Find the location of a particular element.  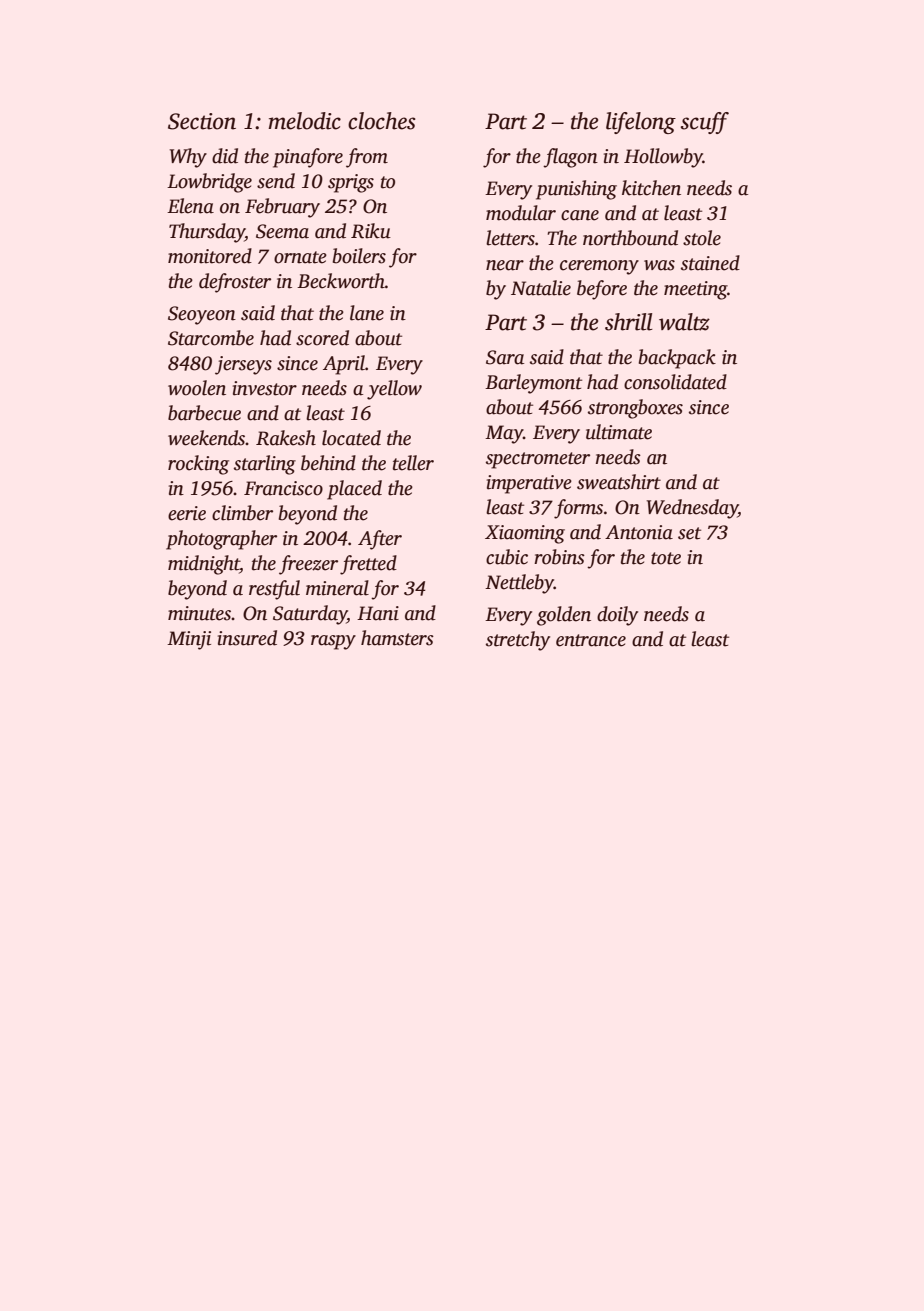

hamsters is located at coordinates (397, 638).
